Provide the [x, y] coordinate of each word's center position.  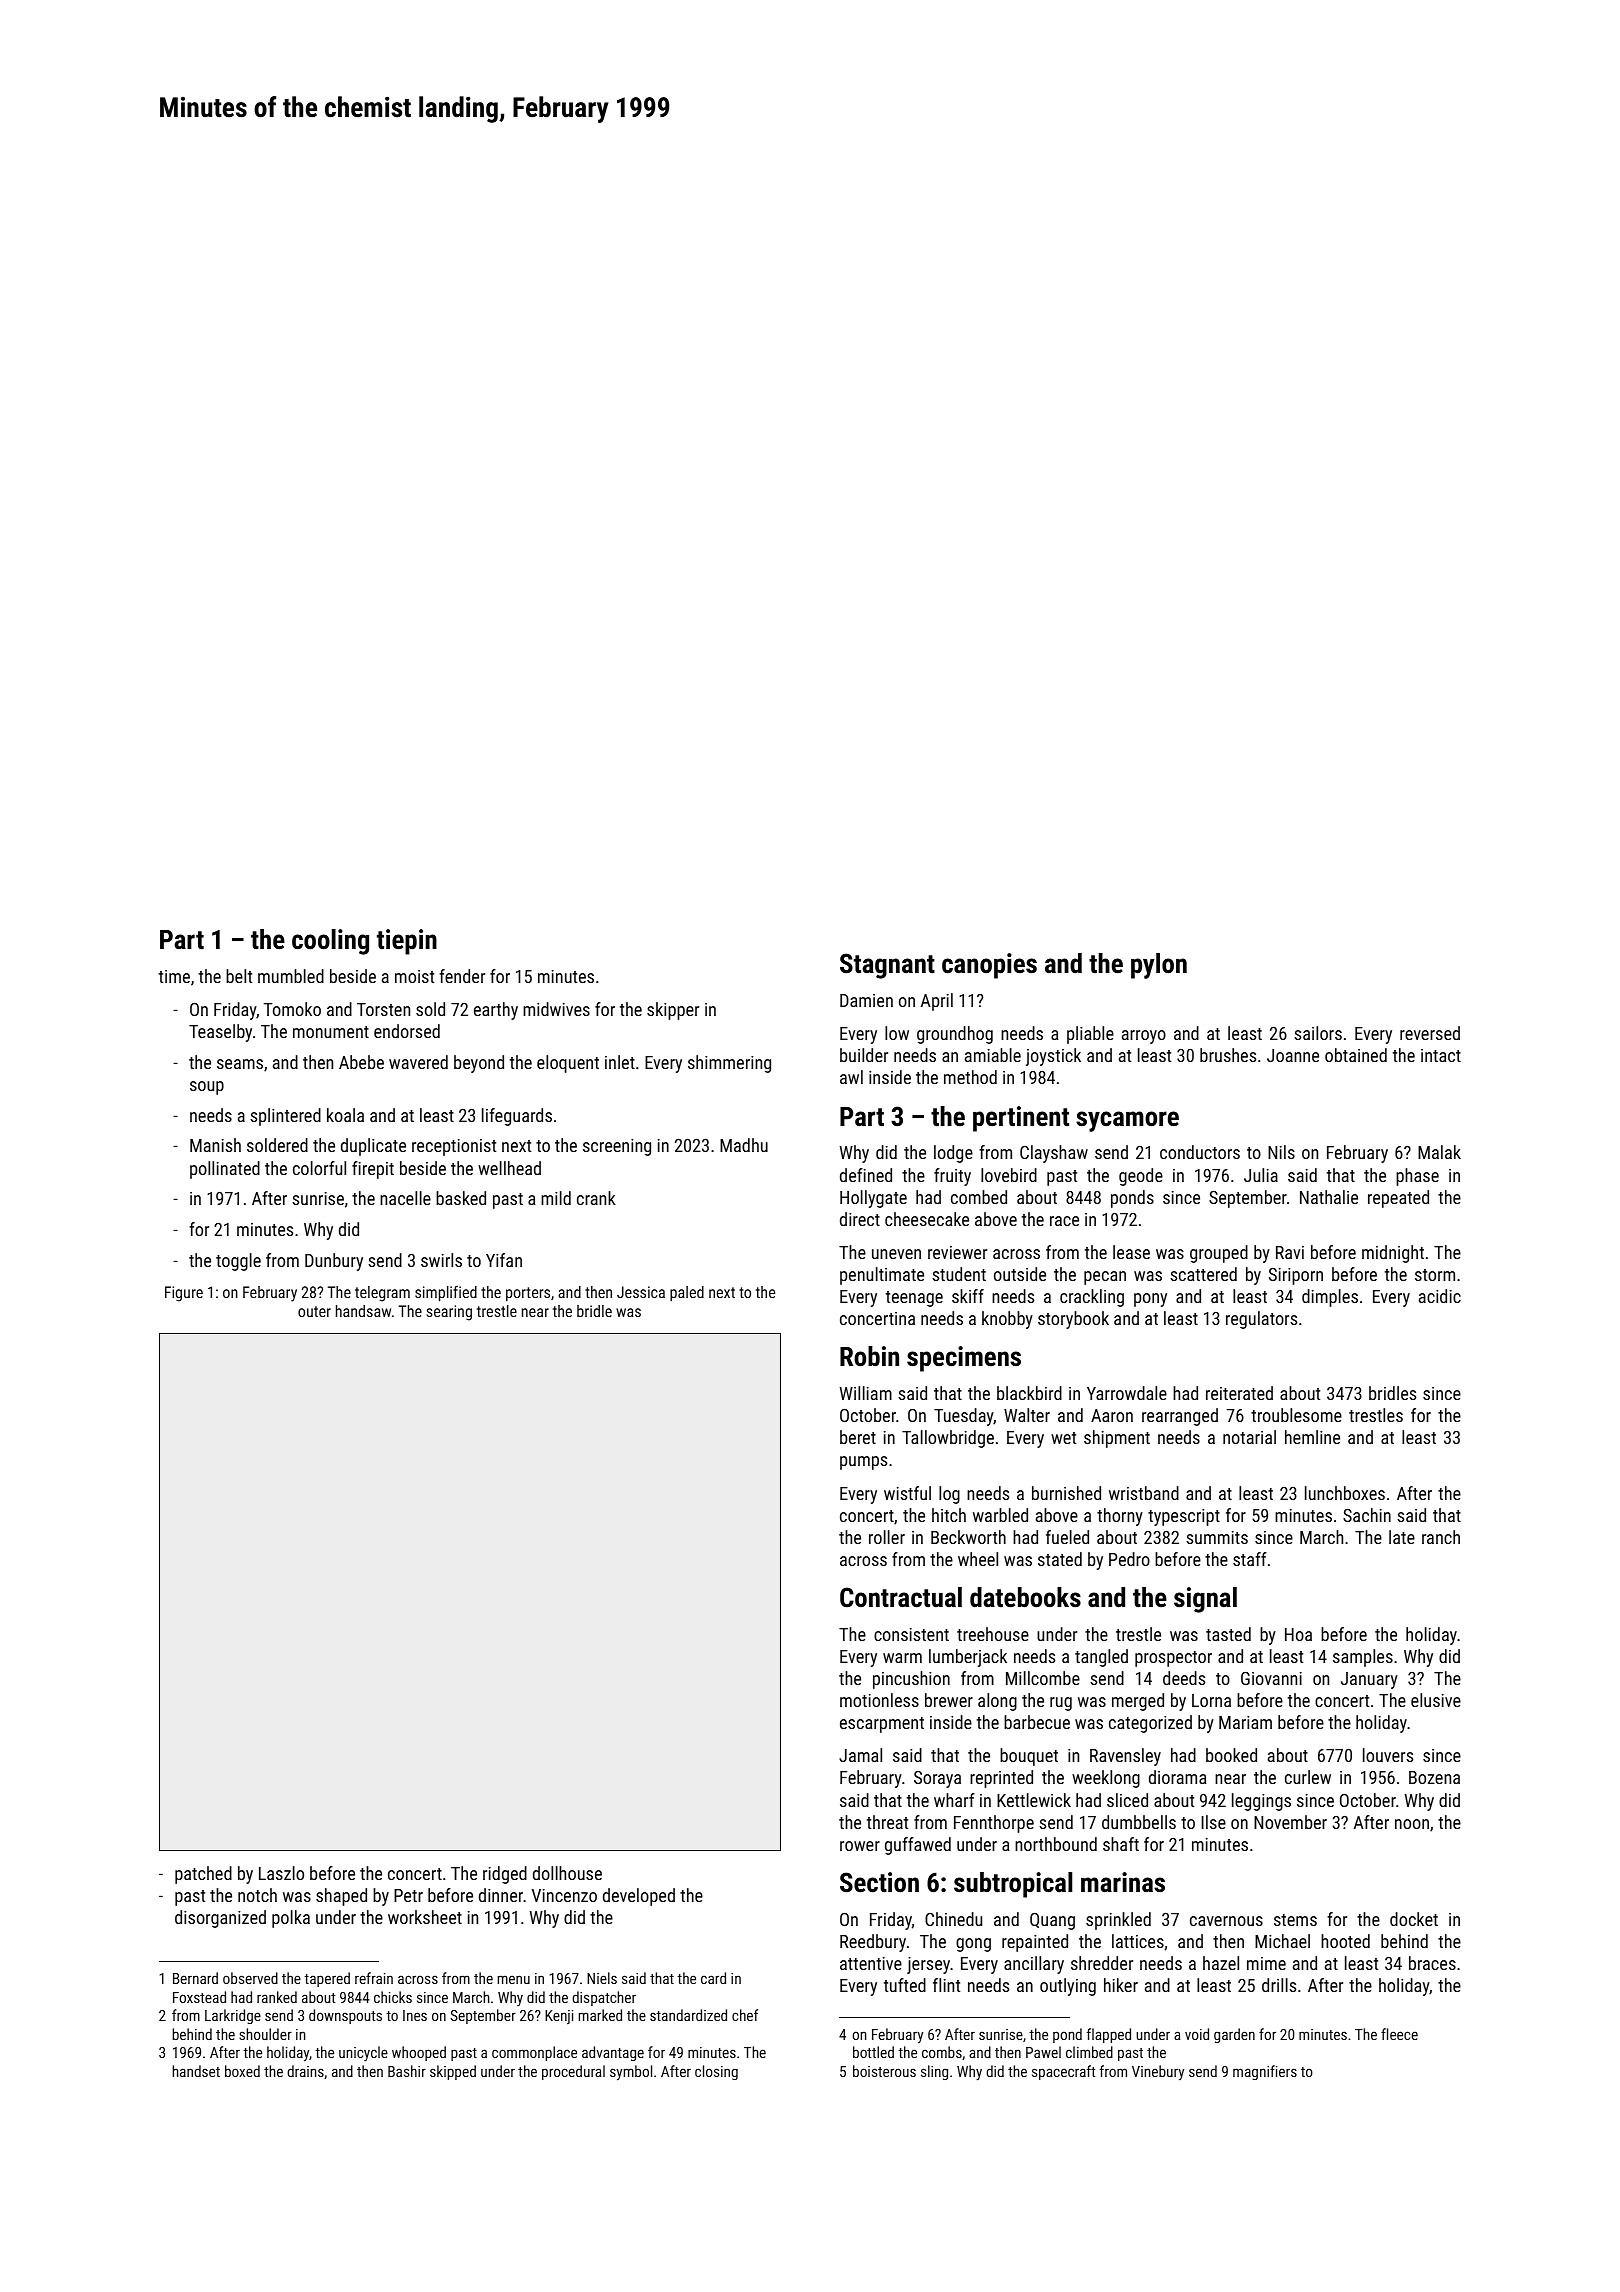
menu [514, 1979]
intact [1441, 1055]
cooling [330, 942]
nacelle [405, 1198]
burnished [1066, 1493]
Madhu [744, 1145]
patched [203, 1875]
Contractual [901, 1597]
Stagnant [887, 966]
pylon [1159, 966]
